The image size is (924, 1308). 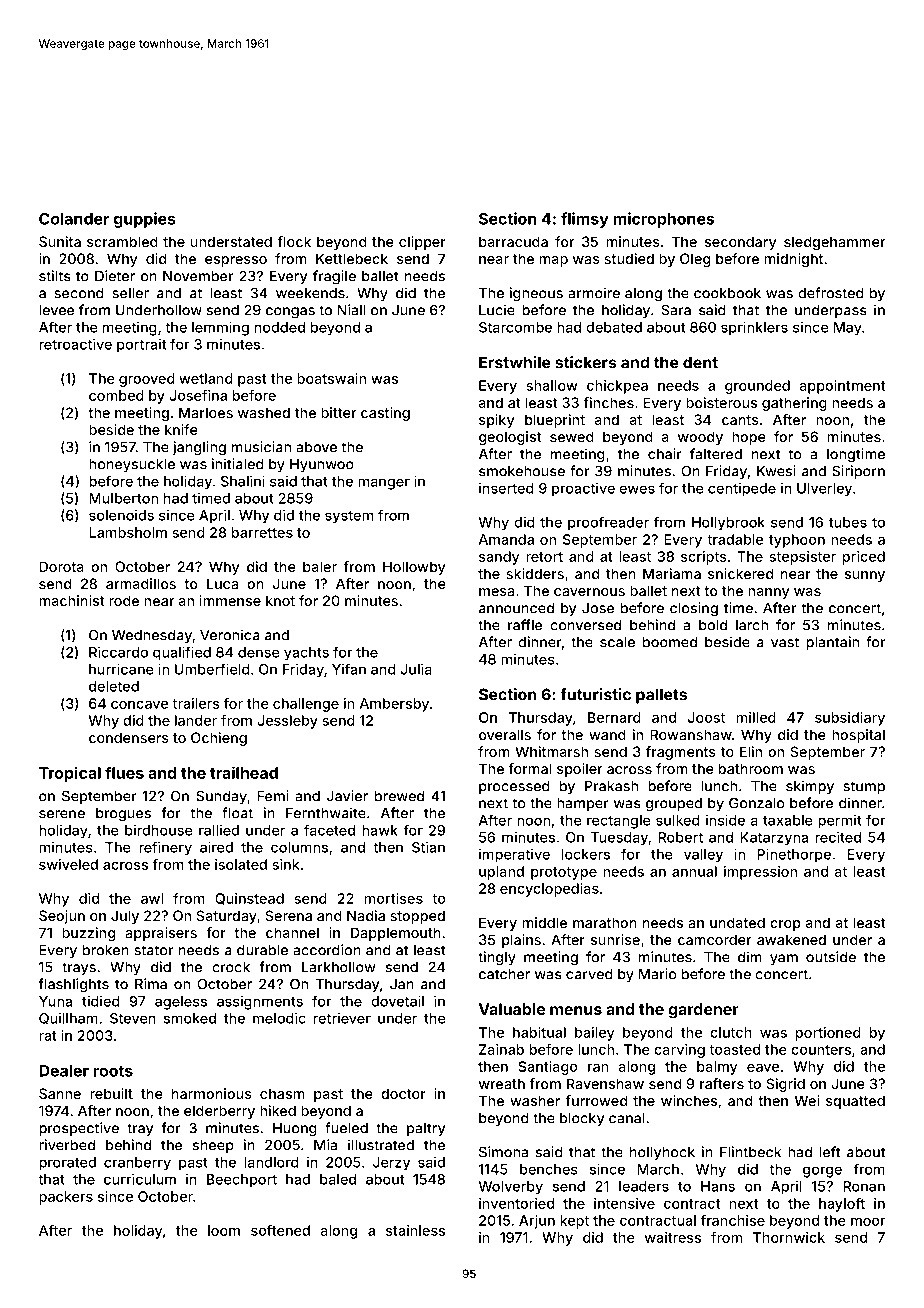 I want to click on proactive, so click(x=583, y=490).
